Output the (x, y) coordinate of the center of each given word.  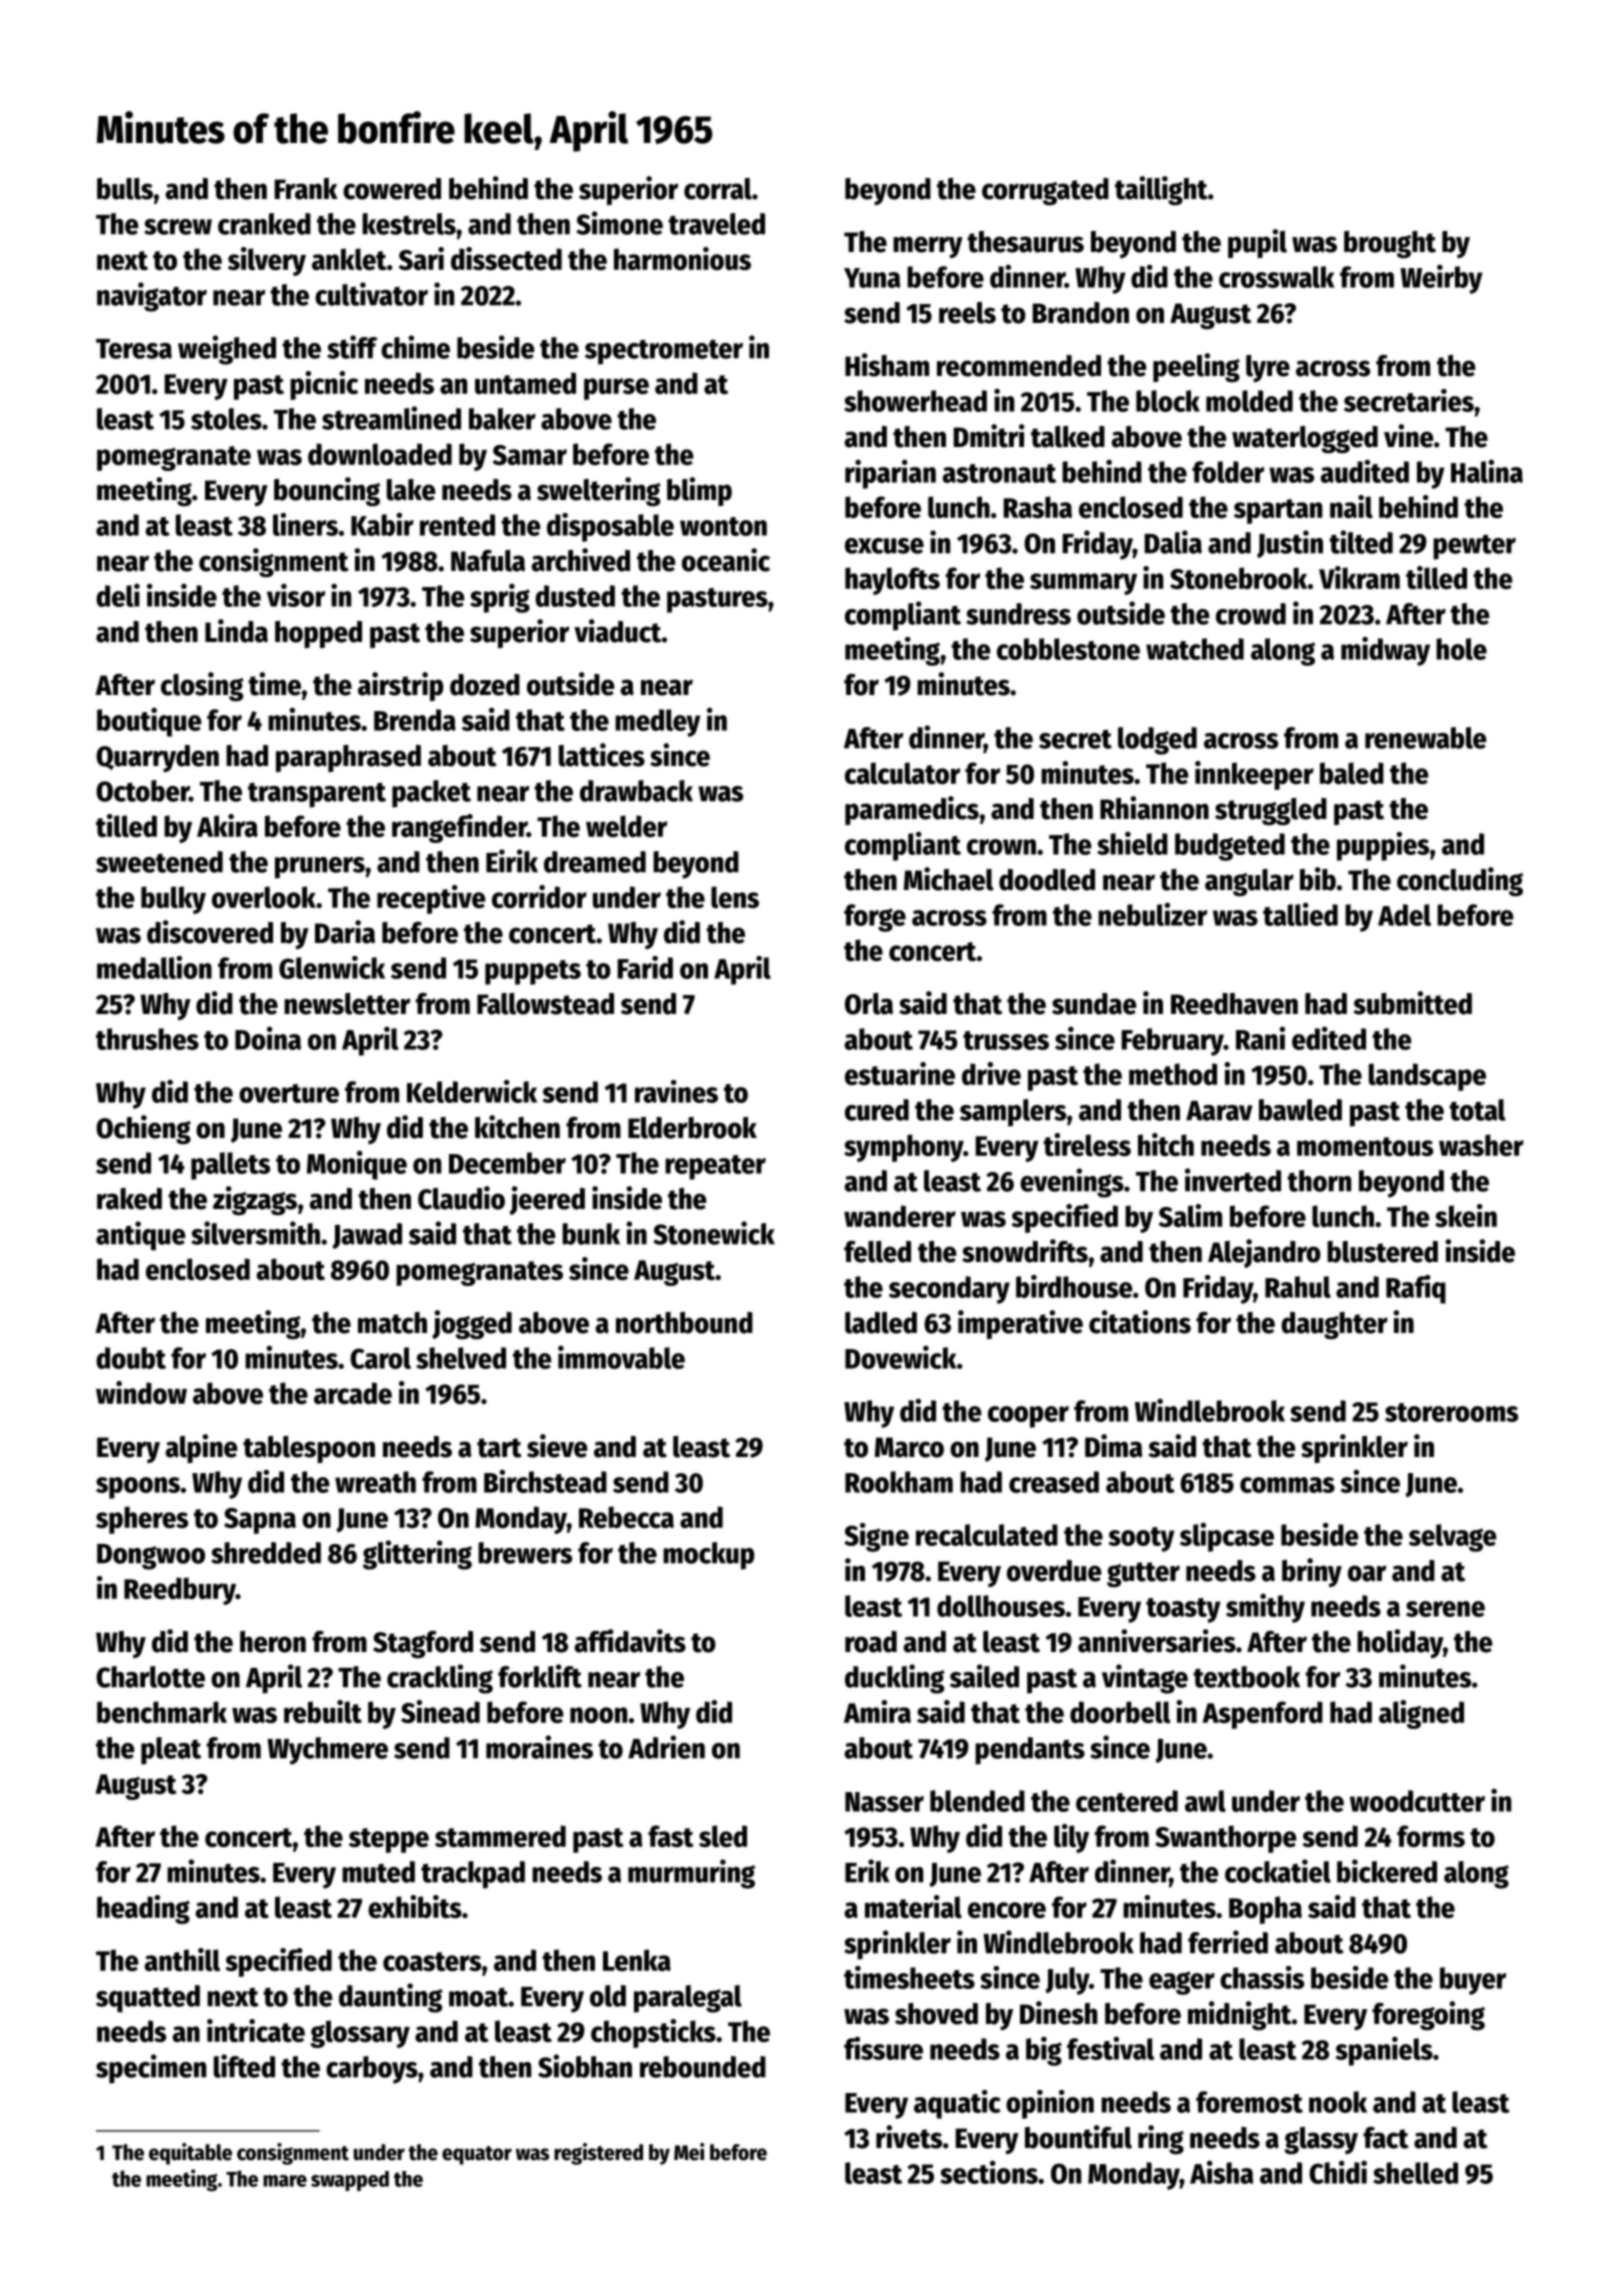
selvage (1453, 1538)
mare (285, 2181)
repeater (715, 1167)
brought (1390, 244)
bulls (125, 189)
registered (598, 2154)
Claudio (461, 1198)
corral (718, 189)
